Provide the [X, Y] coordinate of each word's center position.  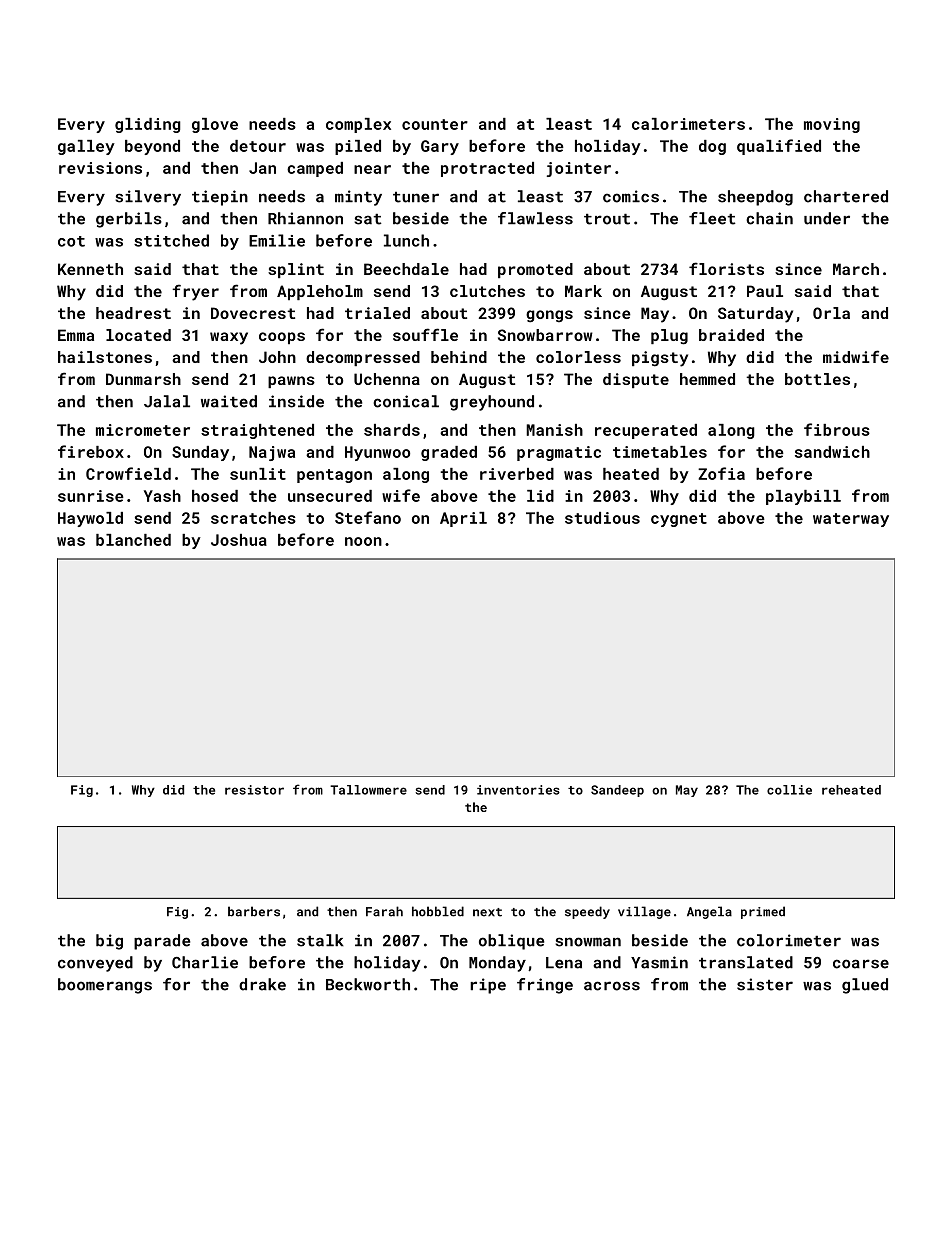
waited [229, 401]
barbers [254, 911]
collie [789, 790]
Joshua [239, 540]
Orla [831, 313]
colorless [578, 357]
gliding [148, 125]
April [463, 519]
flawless [535, 218]
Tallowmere [368, 790]
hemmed [707, 379]
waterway [851, 520]
